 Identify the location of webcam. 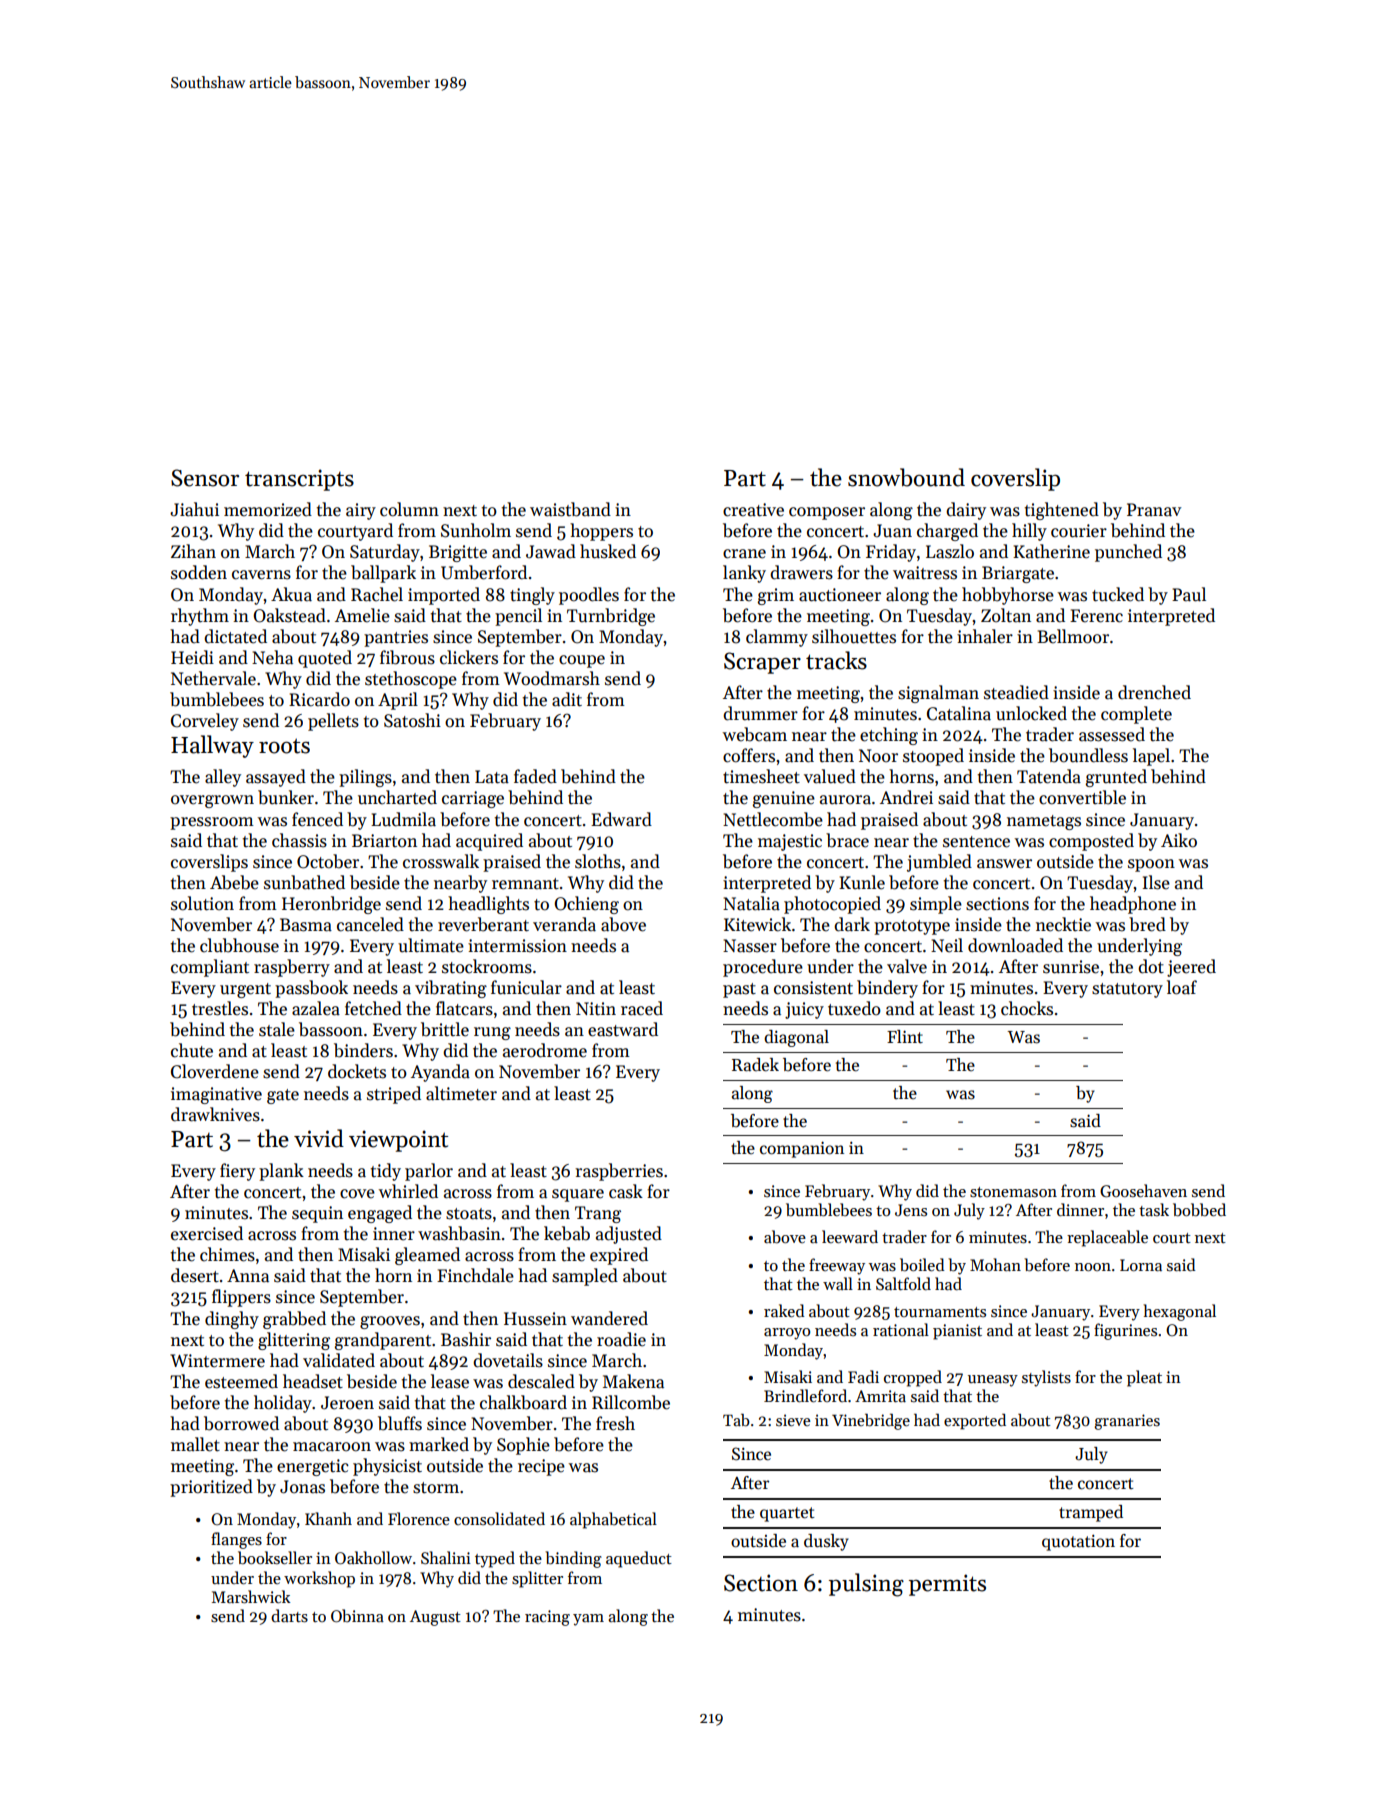
(755, 734).
